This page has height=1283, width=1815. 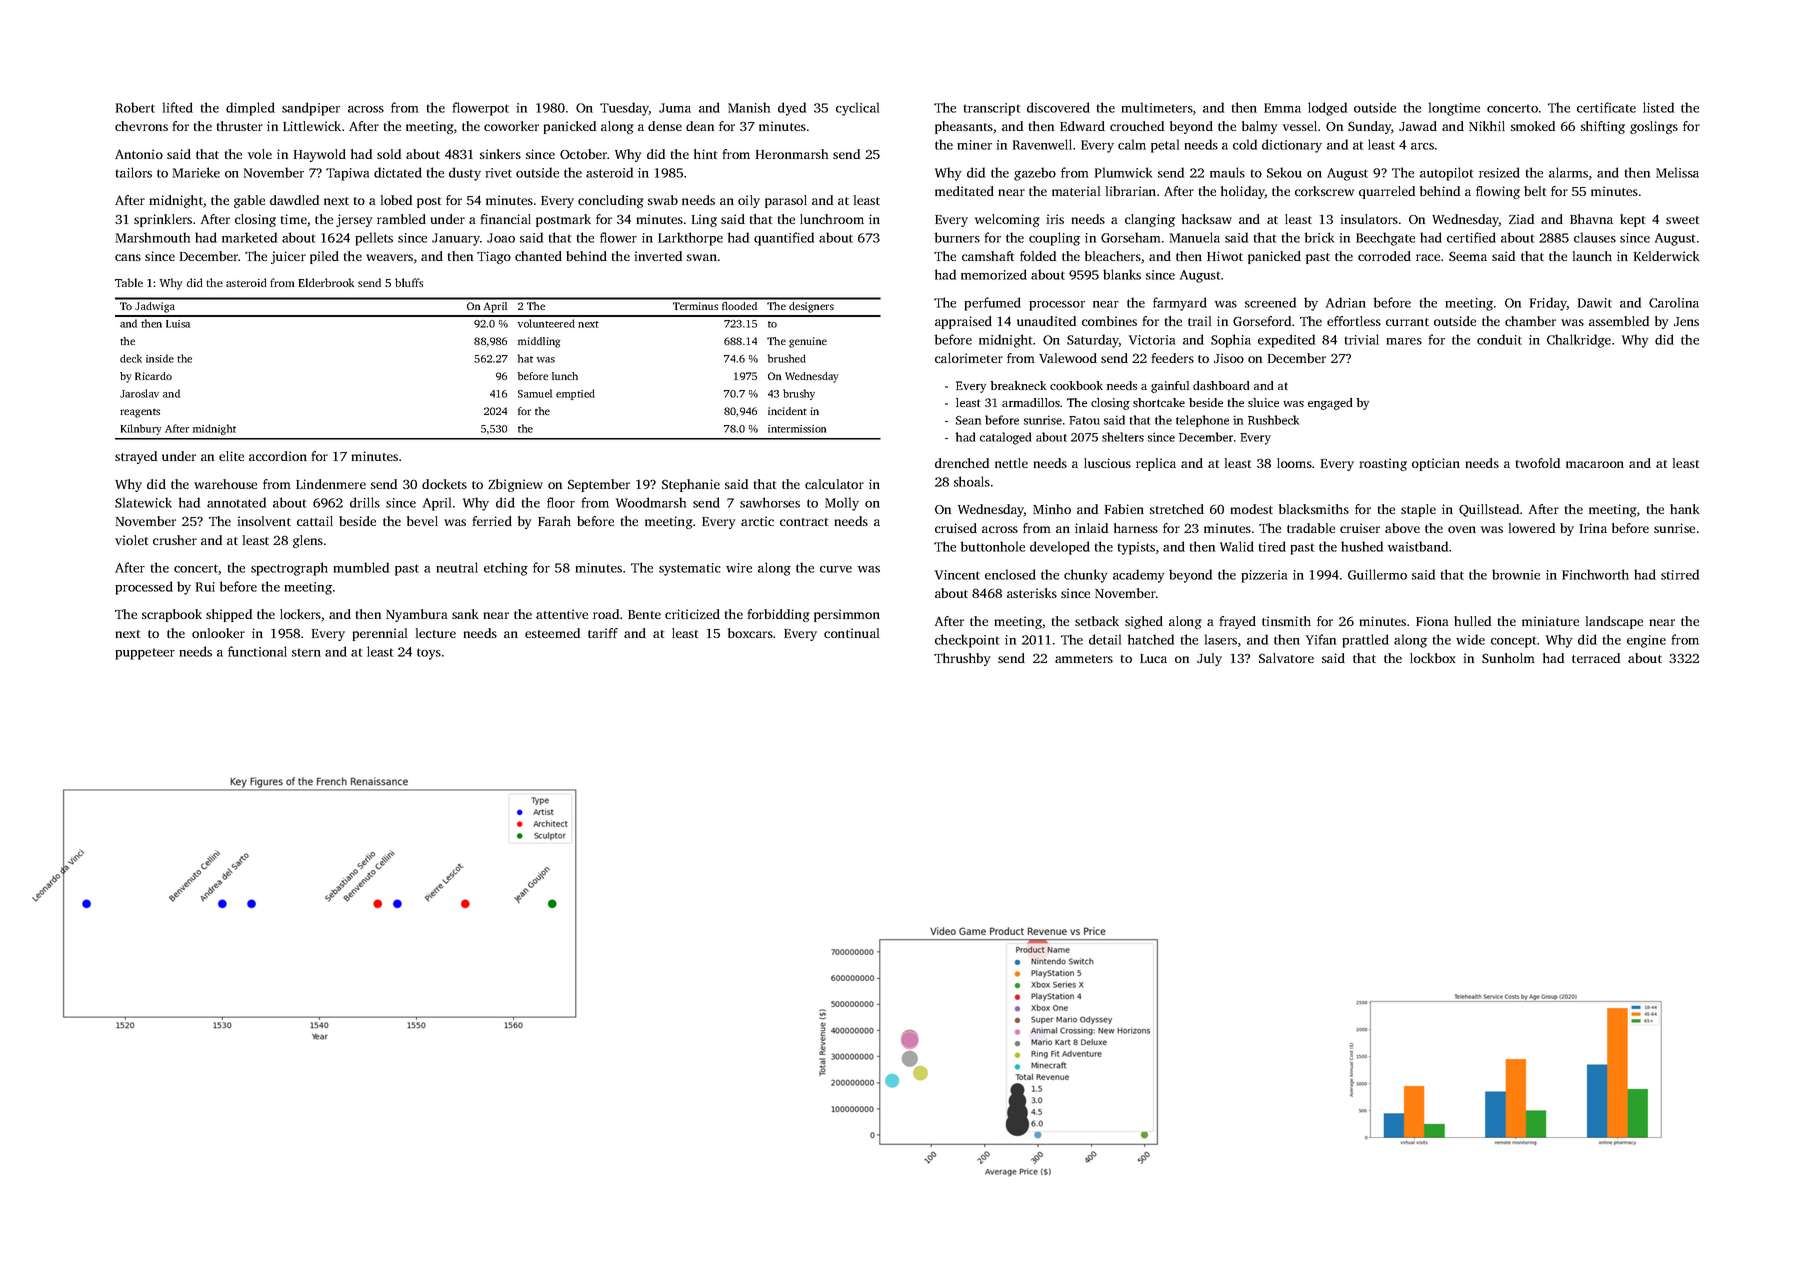 What do you see at coordinates (1273, 420) in the page?
I see `Rushbeck` at bounding box center [1273, 420].
